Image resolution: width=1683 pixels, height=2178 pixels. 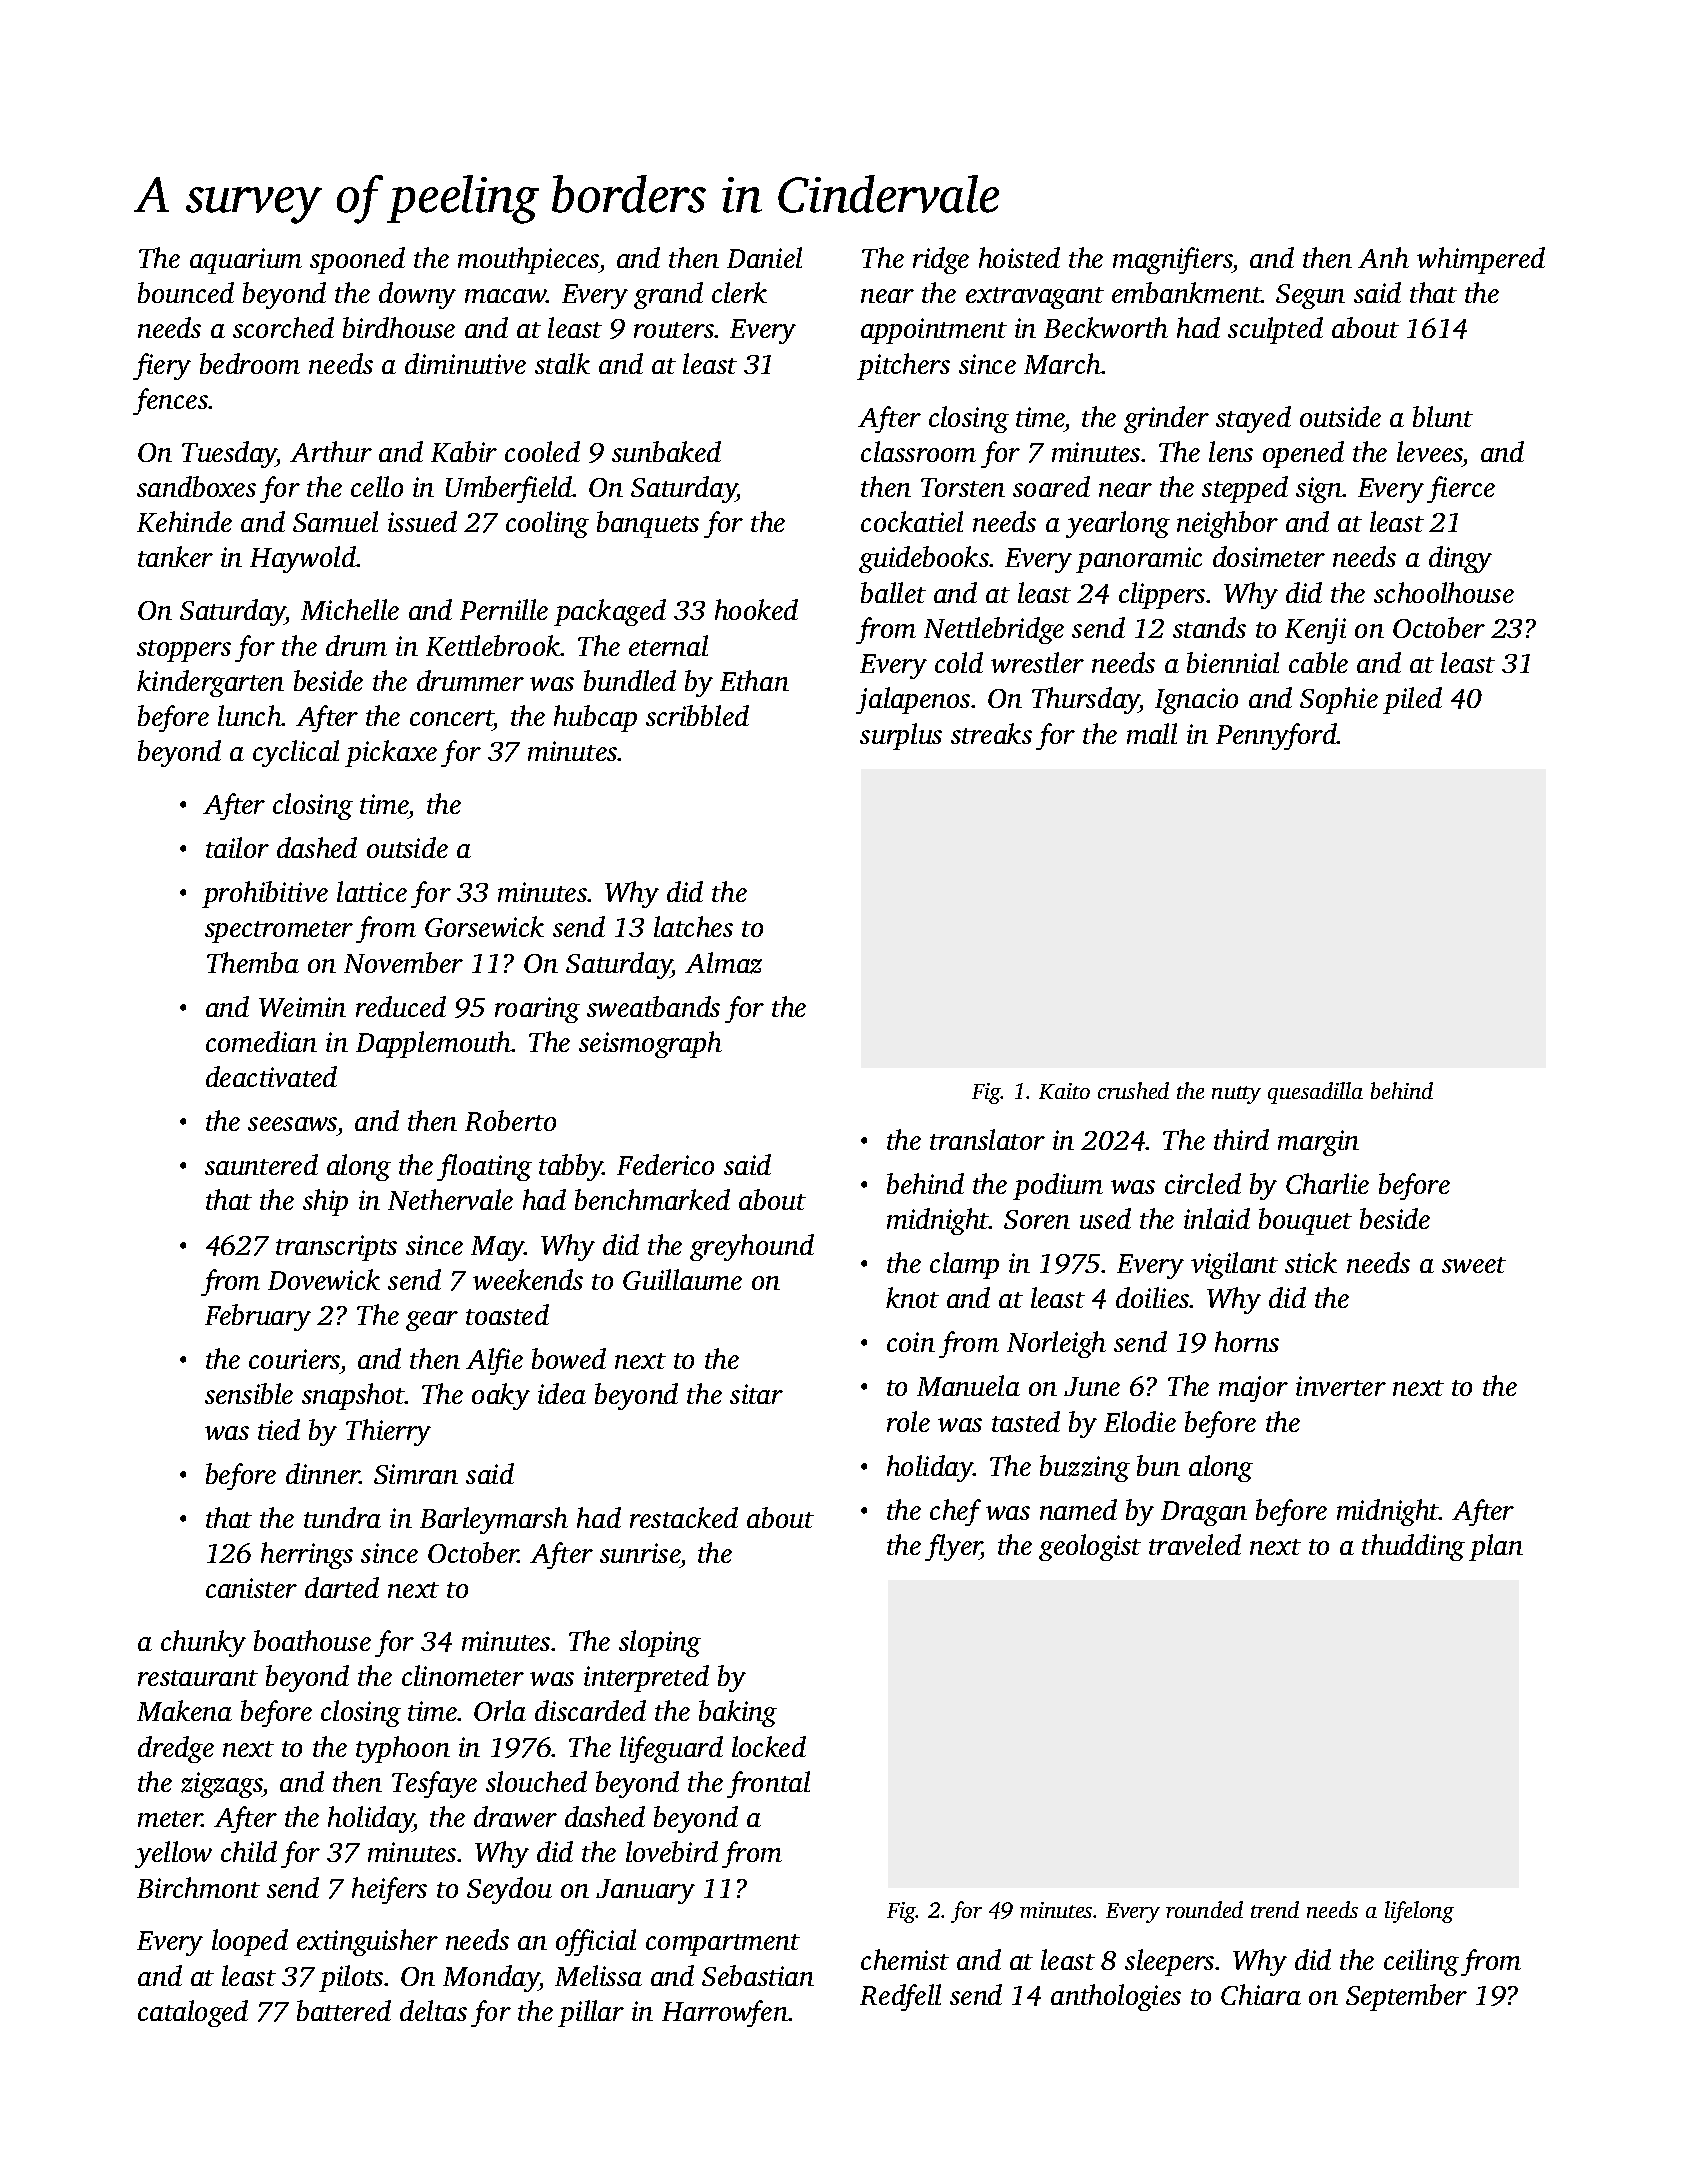 I want to click on lunch, so click(x=250, y=715).
